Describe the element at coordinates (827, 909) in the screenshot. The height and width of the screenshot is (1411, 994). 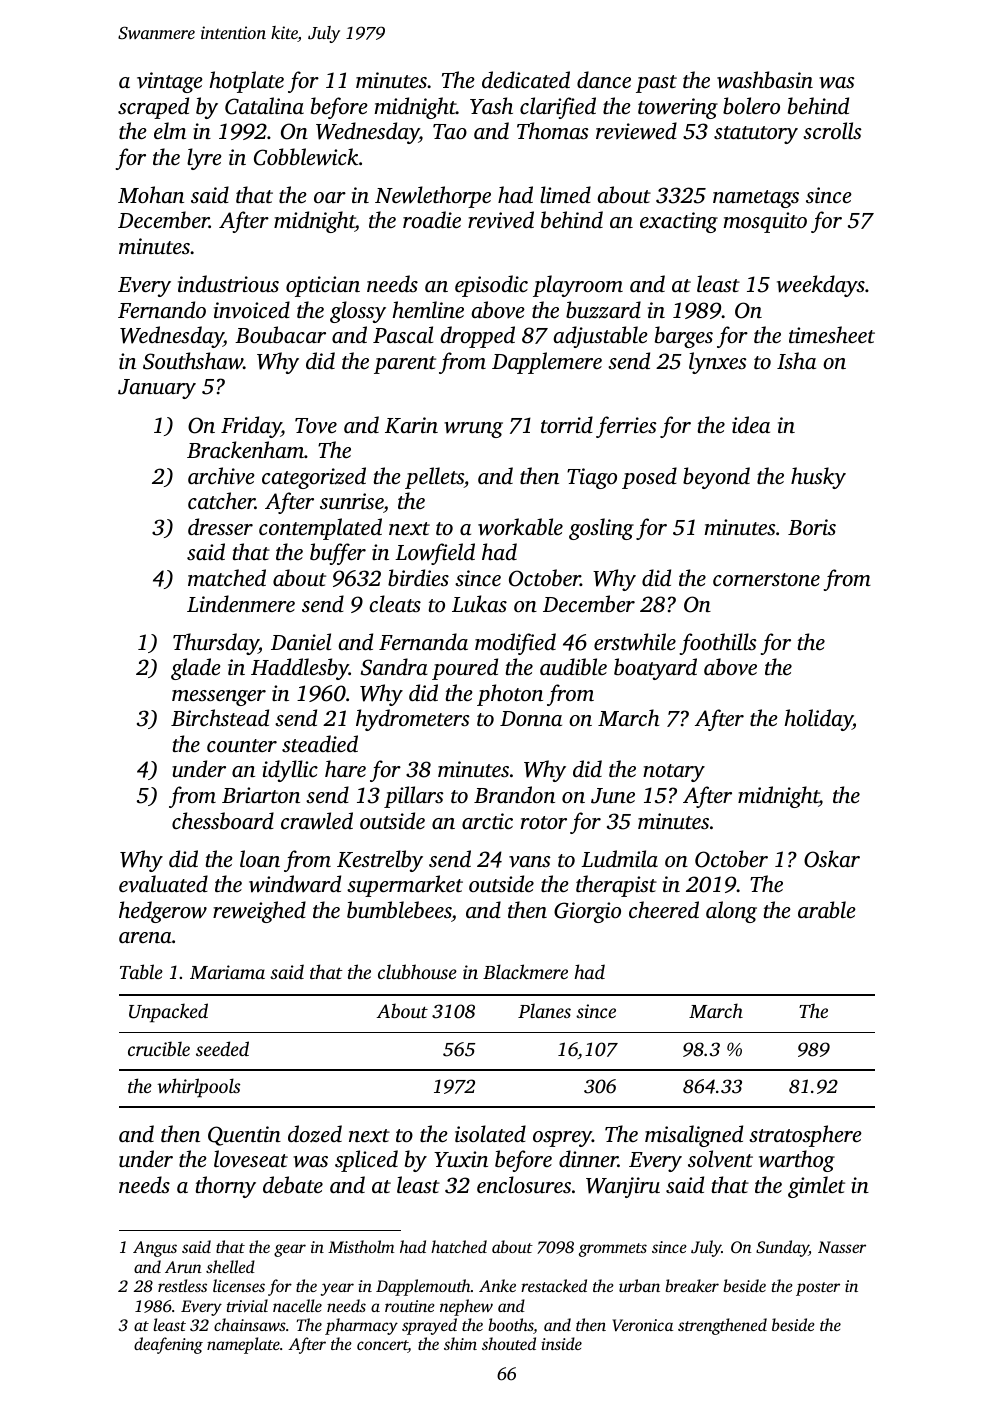
I see `arable` at that location.
